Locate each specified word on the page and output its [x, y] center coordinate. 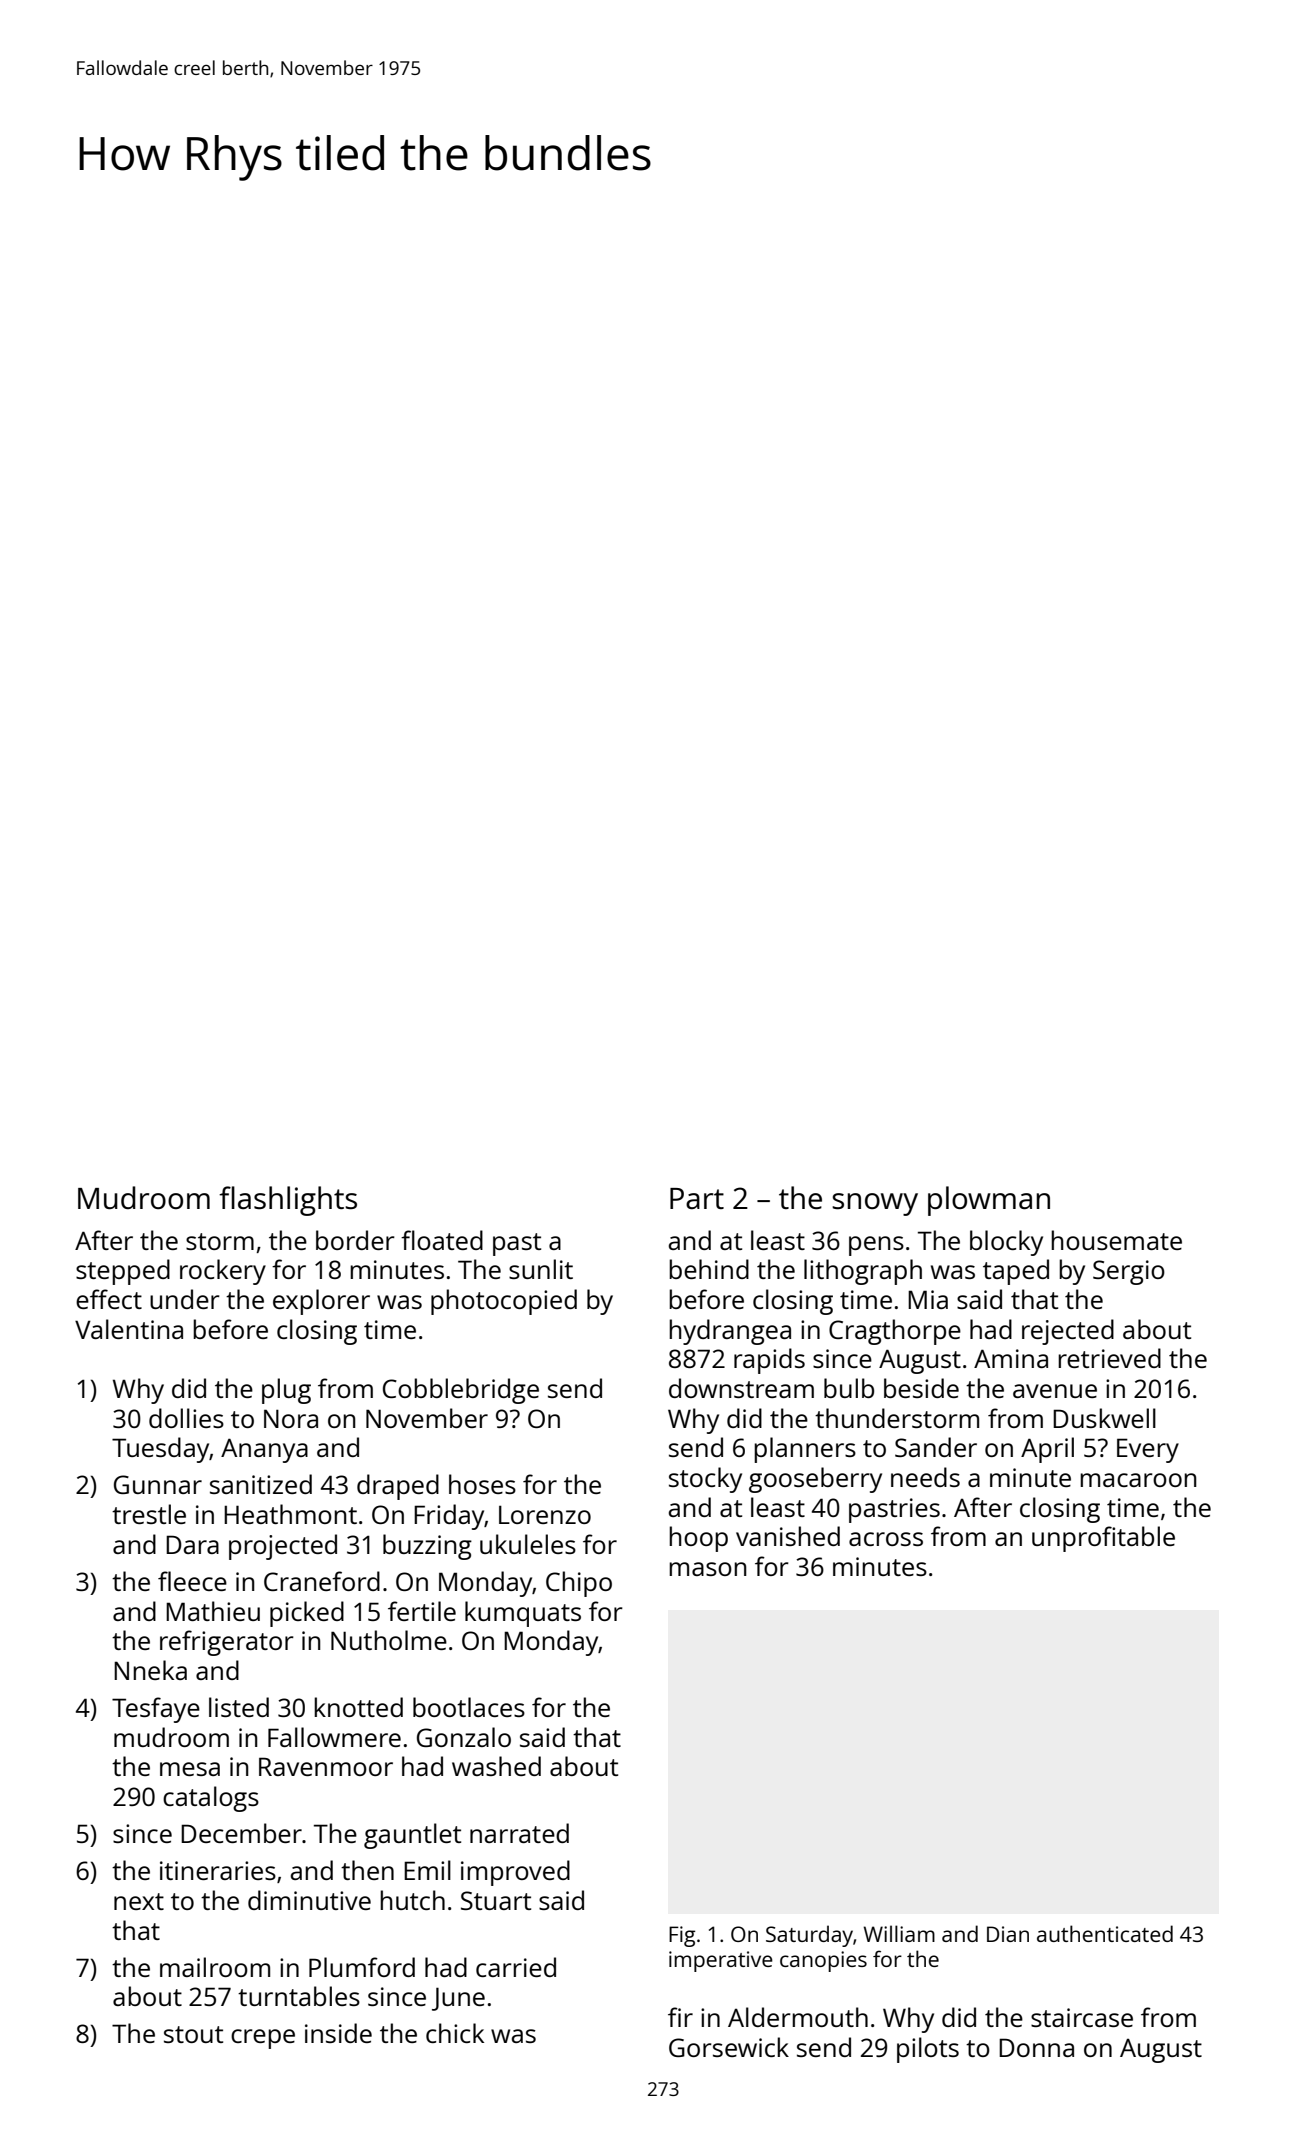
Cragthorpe [895, 1332]
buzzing [427, 1547]
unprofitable [1103, 1539]
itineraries [218, 1870]
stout [193, 2034]
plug [286, 1391]
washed [496, 1766]
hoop [698, 1539]
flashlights [288, 1201]
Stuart [496, 1900]
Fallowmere [334, 1737]
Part [697, 1198]
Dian [1008, 1934]
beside [921, 1388]
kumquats [523, 1614]
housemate [1116, 1240]
